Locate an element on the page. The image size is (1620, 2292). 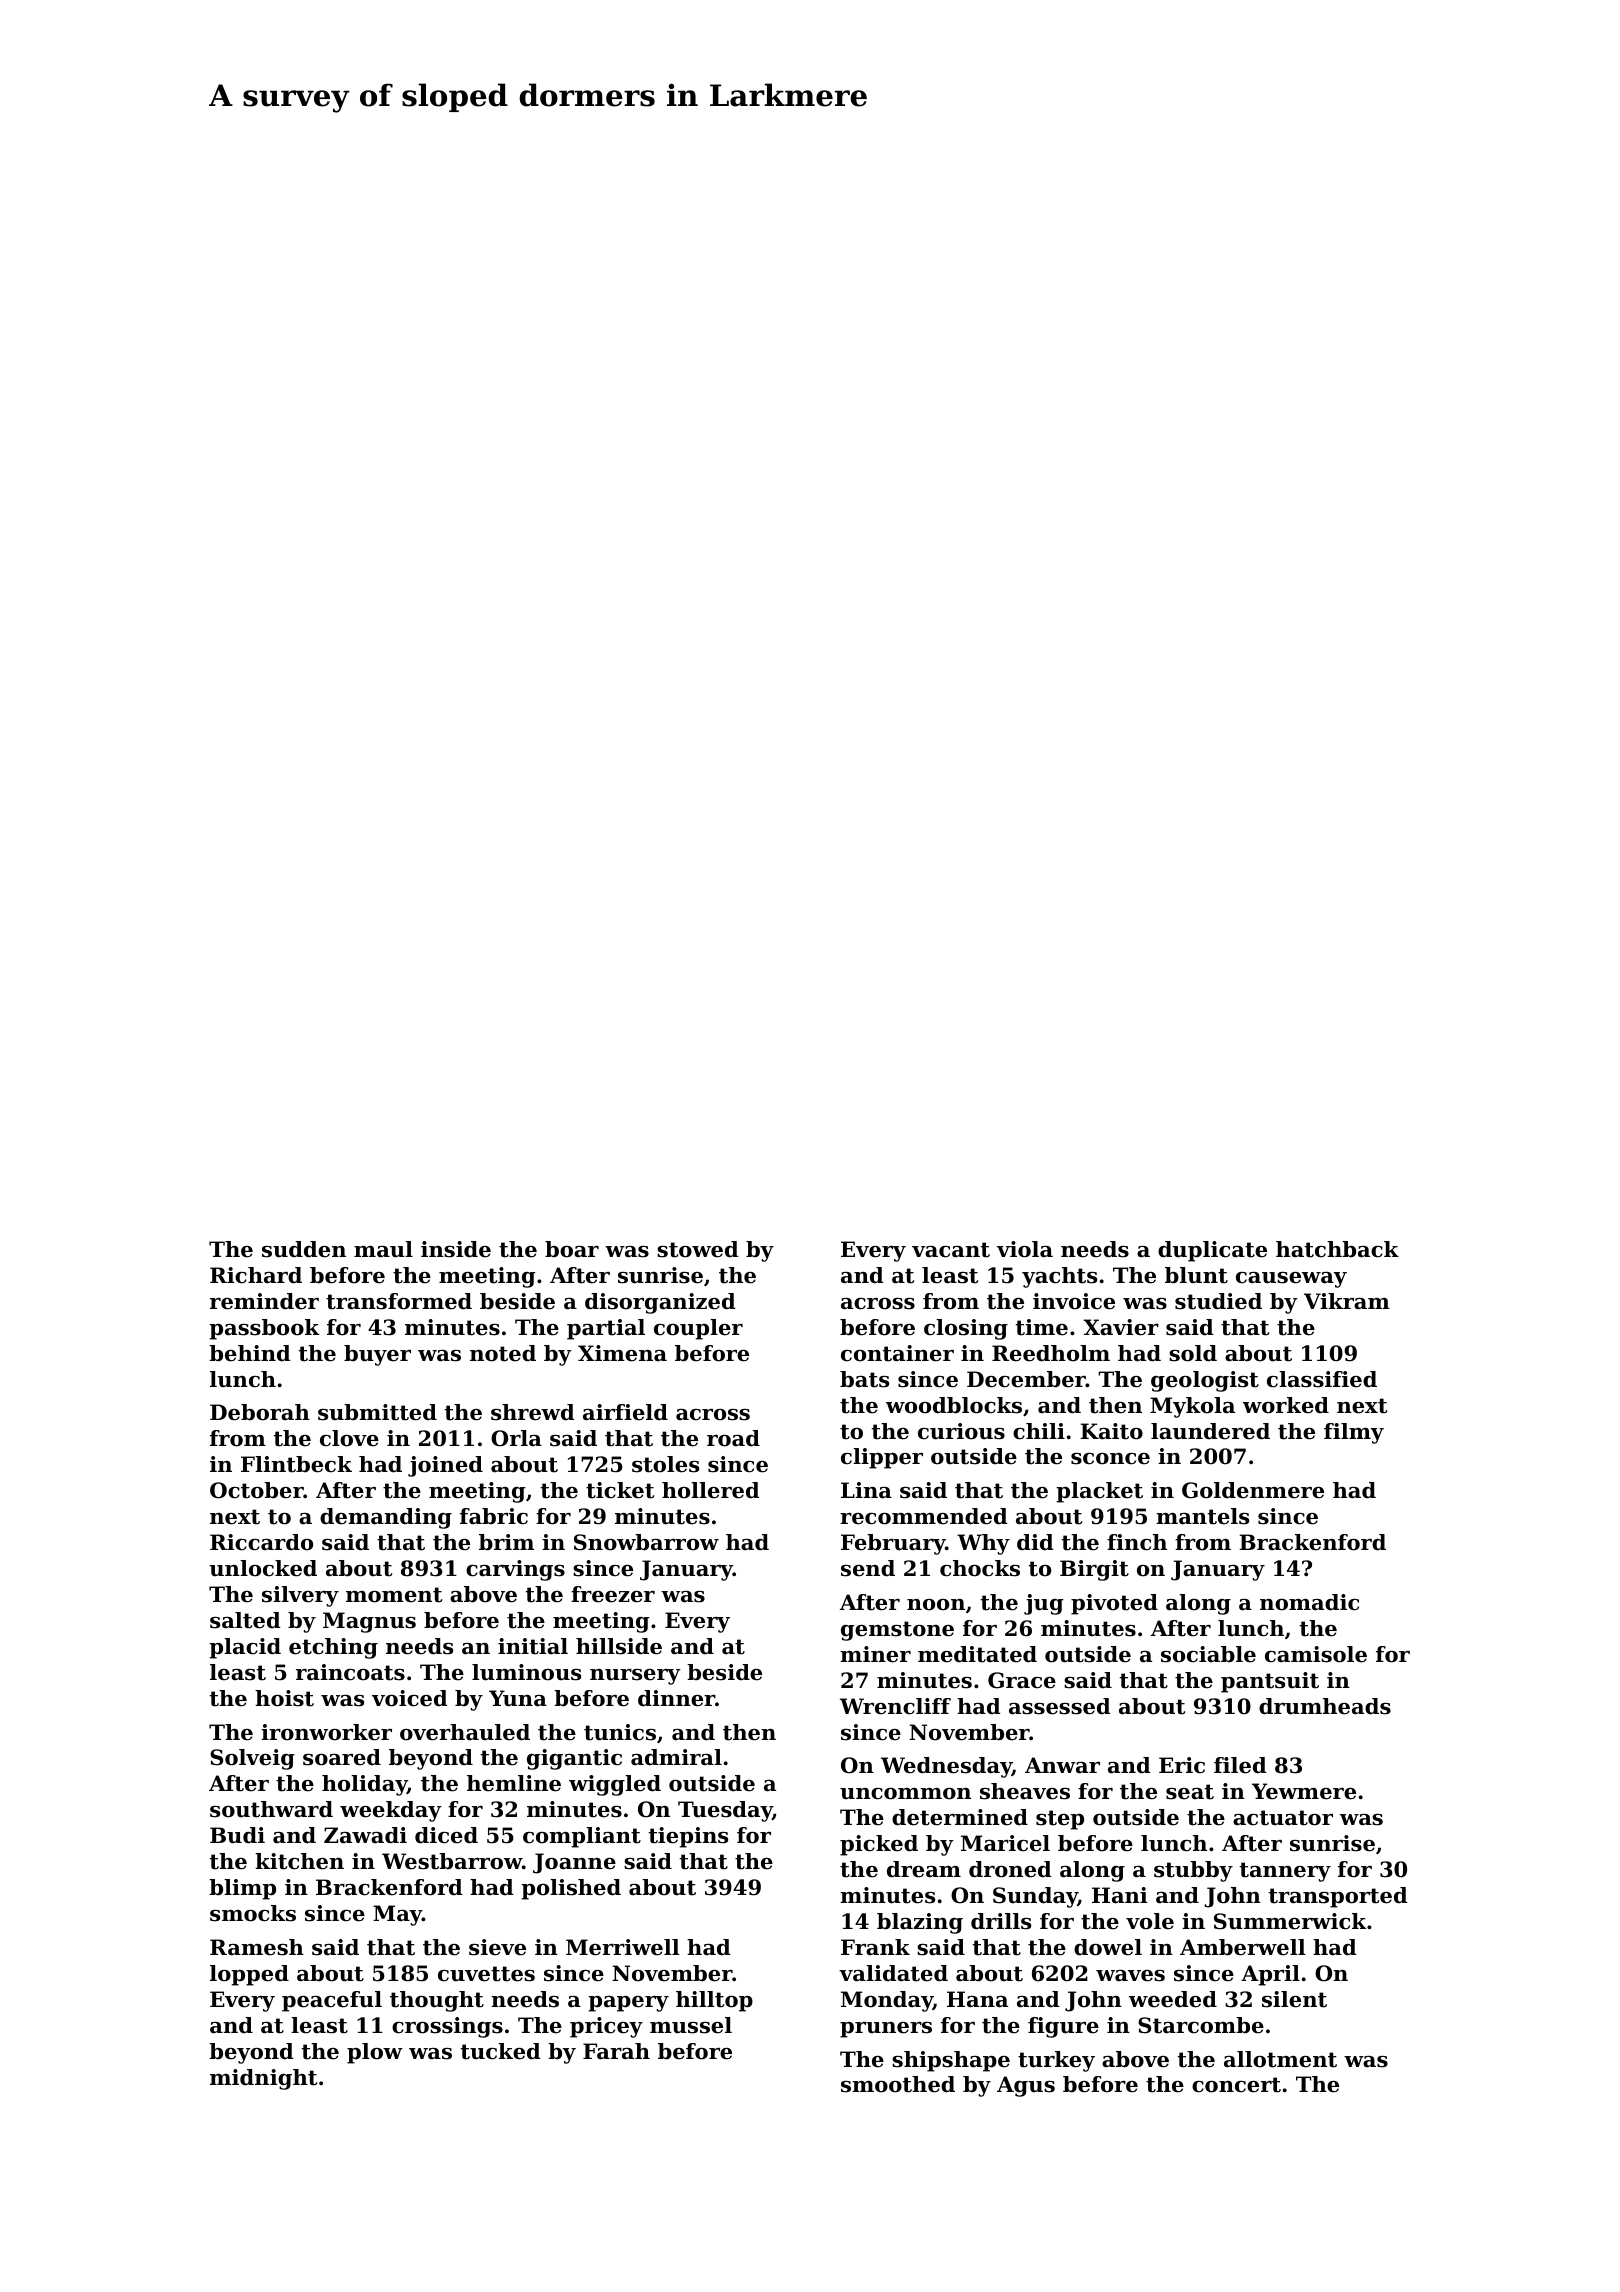
admiral is located at coordinates (676, 1757).
